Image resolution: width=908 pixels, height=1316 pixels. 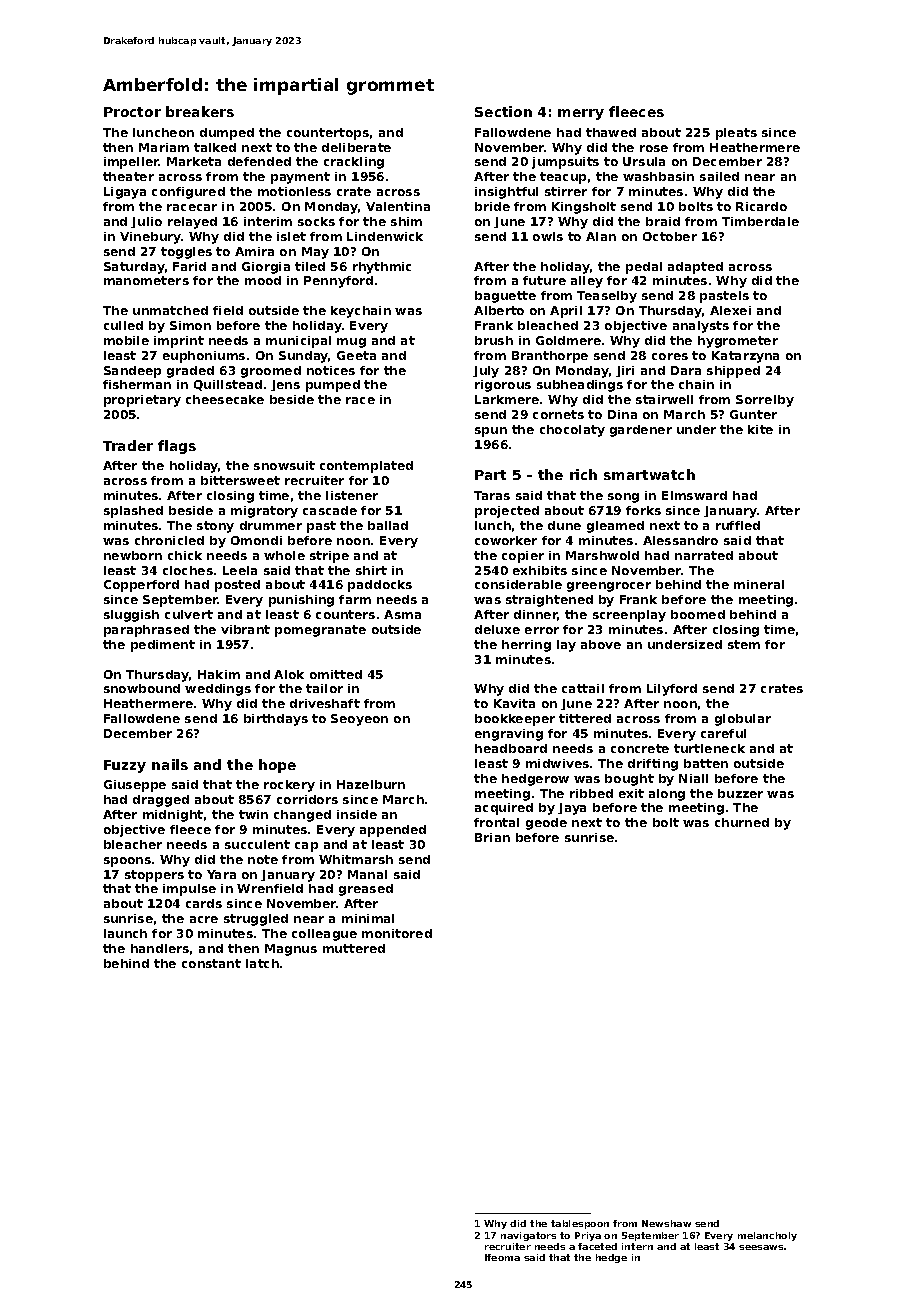 What do you see at coordinates (518, 584) in the image?
I see `considerable` at bounding box center [518, 584].
